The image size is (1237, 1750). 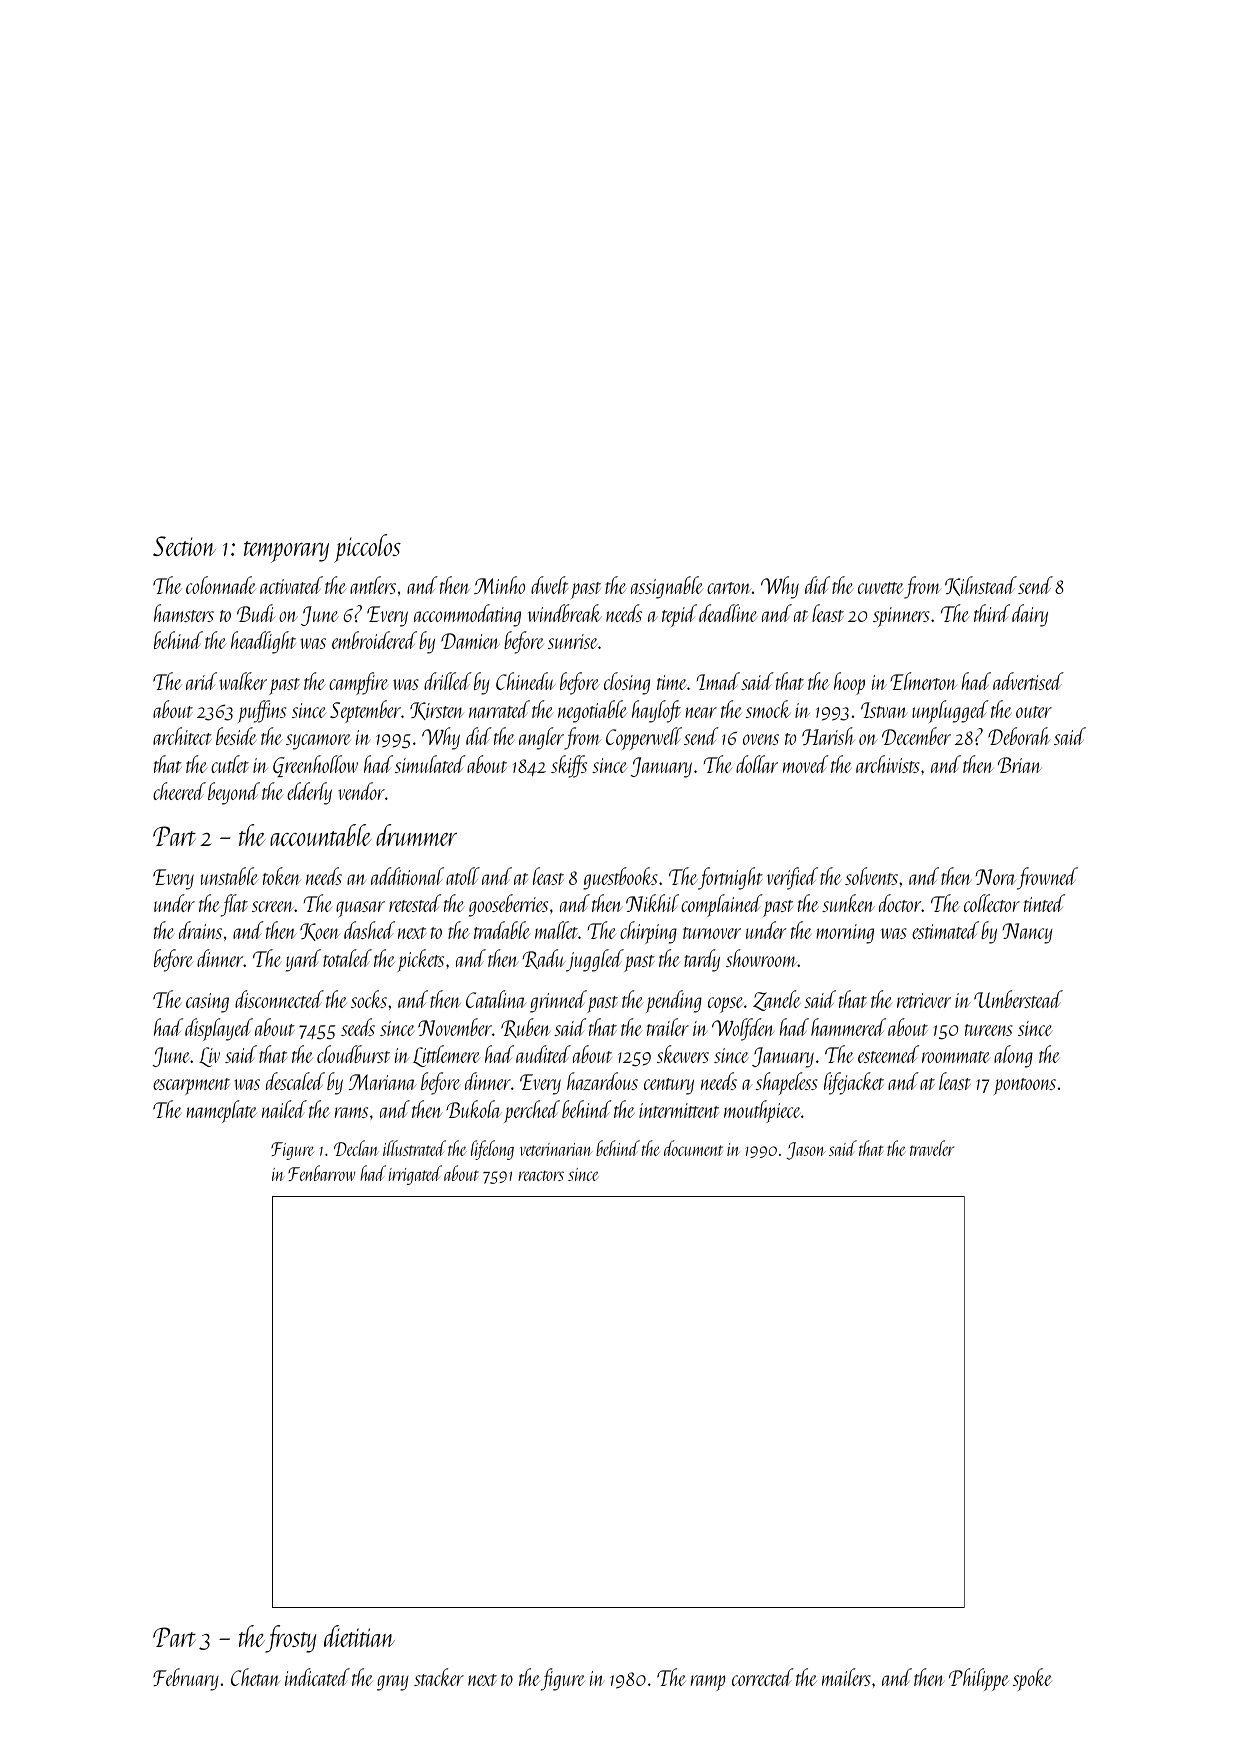 I want to click on tradable, so click(x=502, y=930).
